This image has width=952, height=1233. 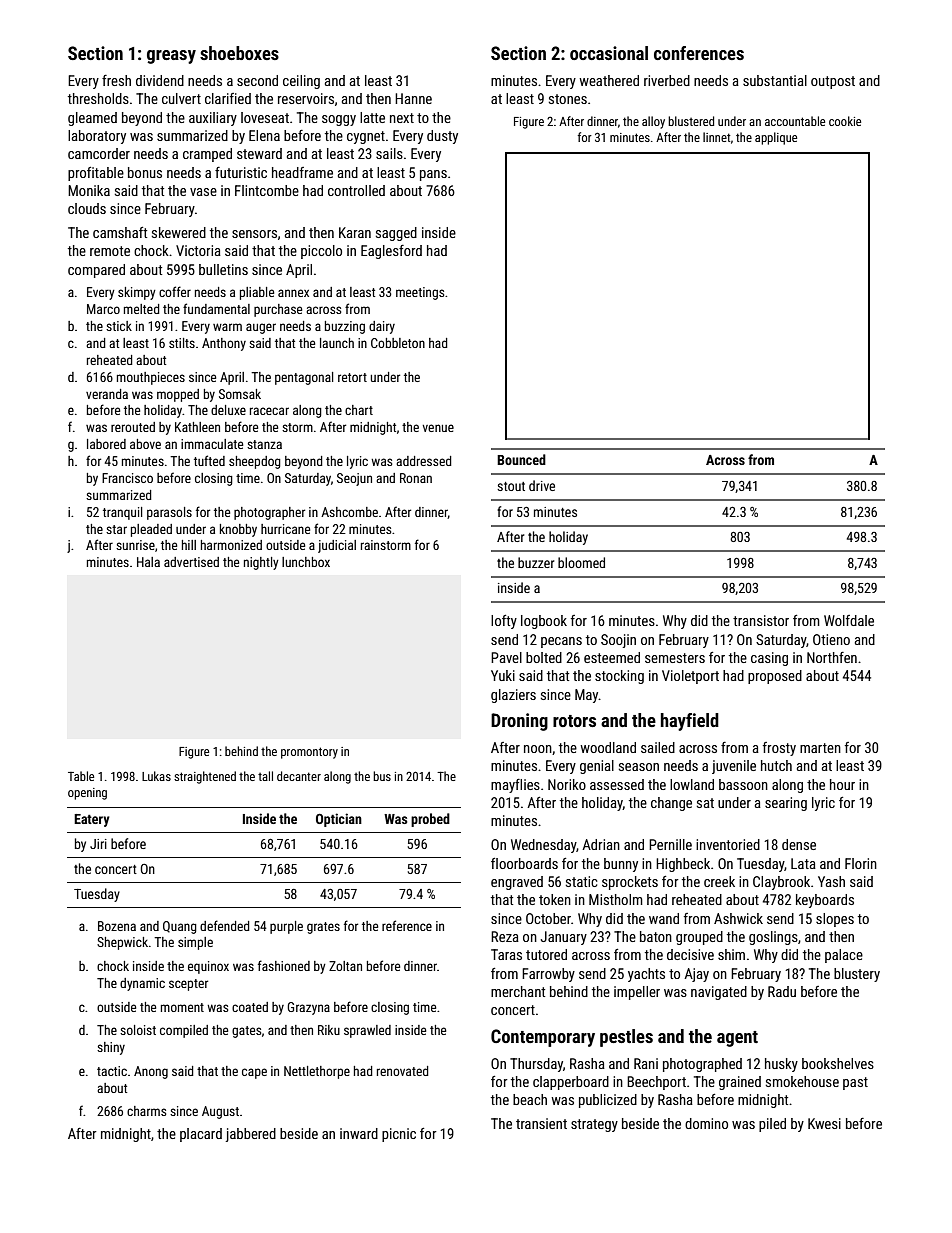 What do you see at coordinates (842, 784) in the image?
I see `hour` at bounding box center [842, 784].
